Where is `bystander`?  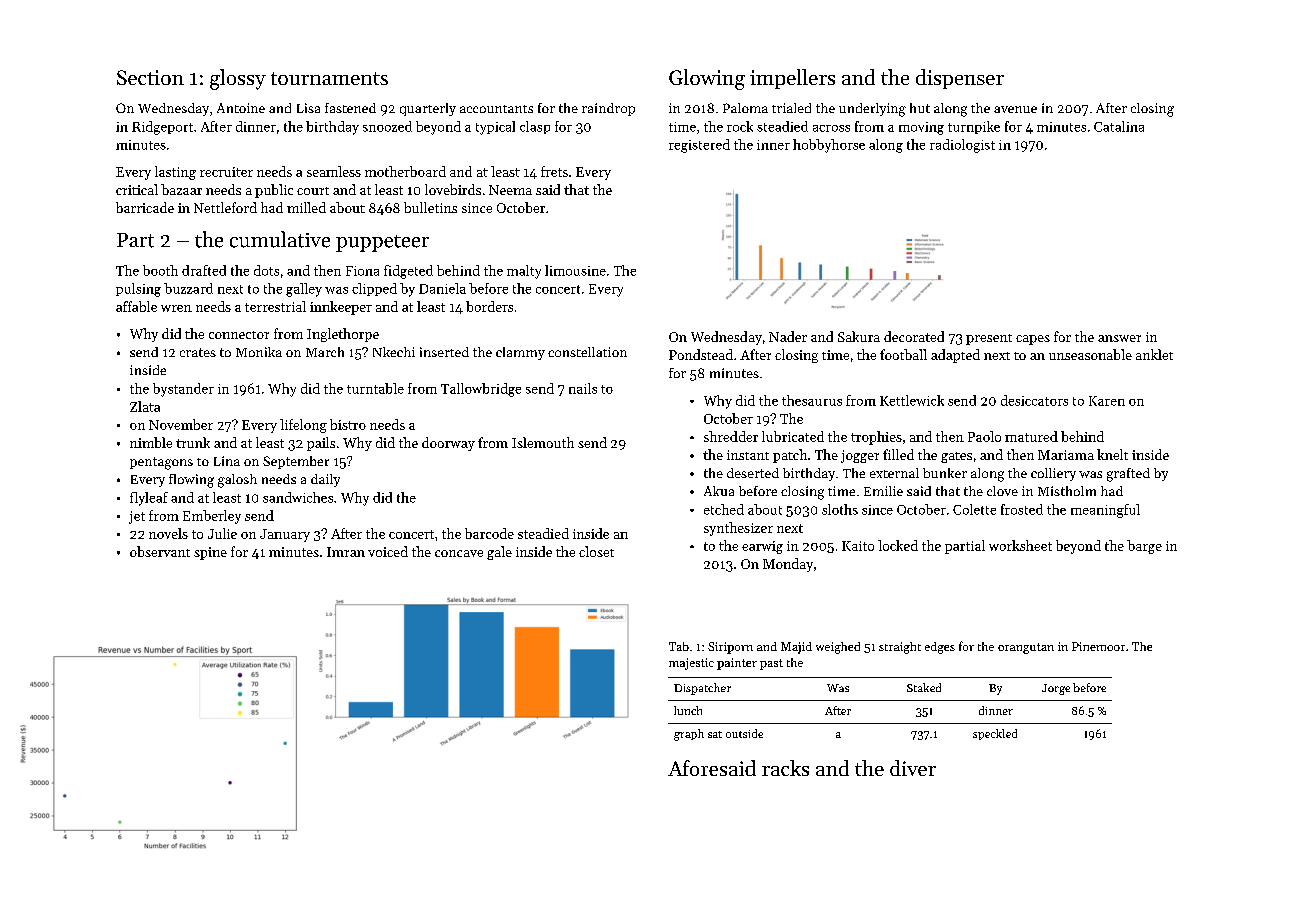
bystander is located at coordinates (183, 390).
